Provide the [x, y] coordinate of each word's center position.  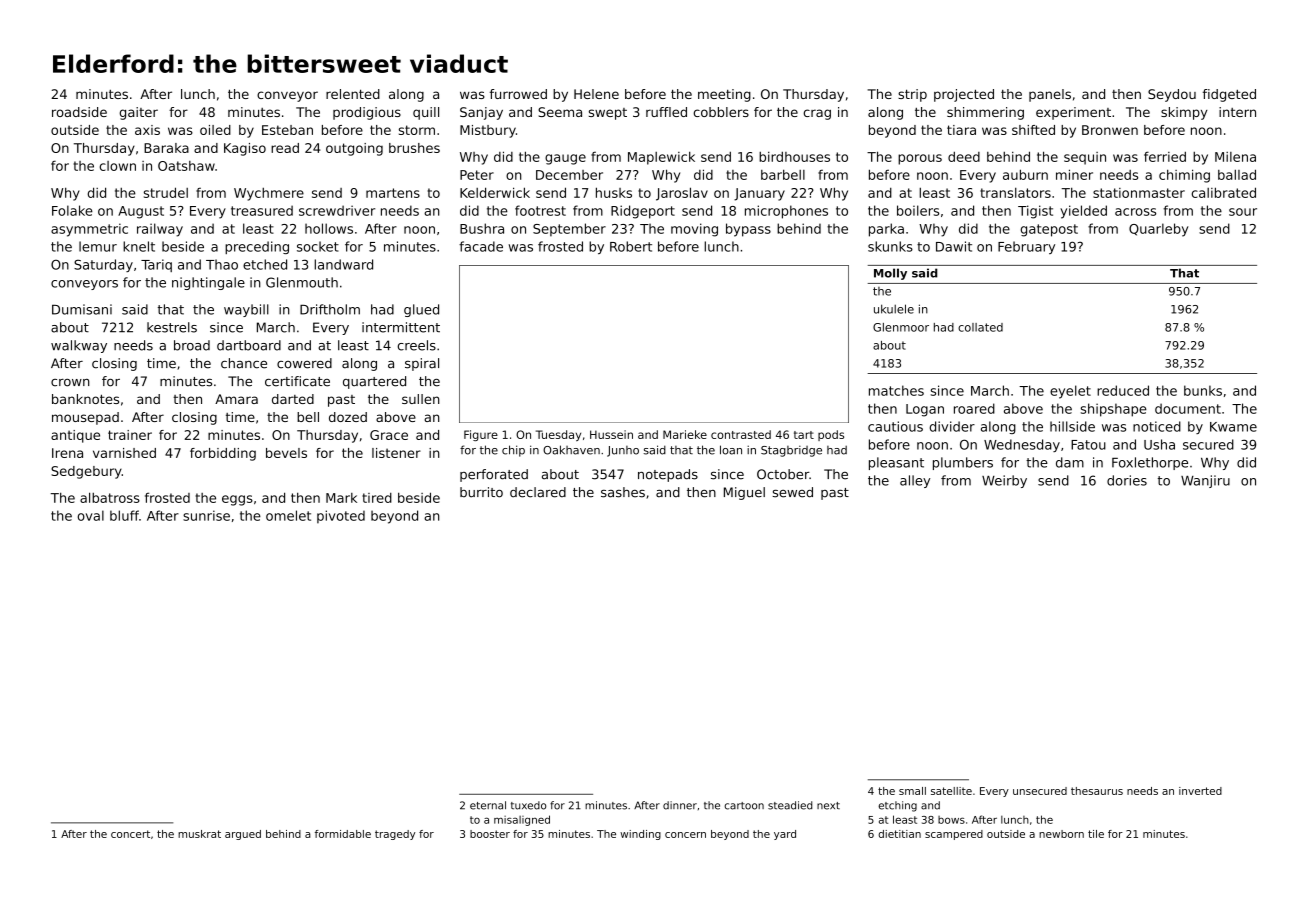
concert [130, 834]
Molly [890, 274]
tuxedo [528, 805]
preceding [257, 247]
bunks [1203, 390]
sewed [792, 492]
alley [915, 481]
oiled [215, 130]
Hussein [611, 434]
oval [91, 515]
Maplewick [661, 158]
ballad [1237, 174]
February [1026, 247]
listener [396, 453]
